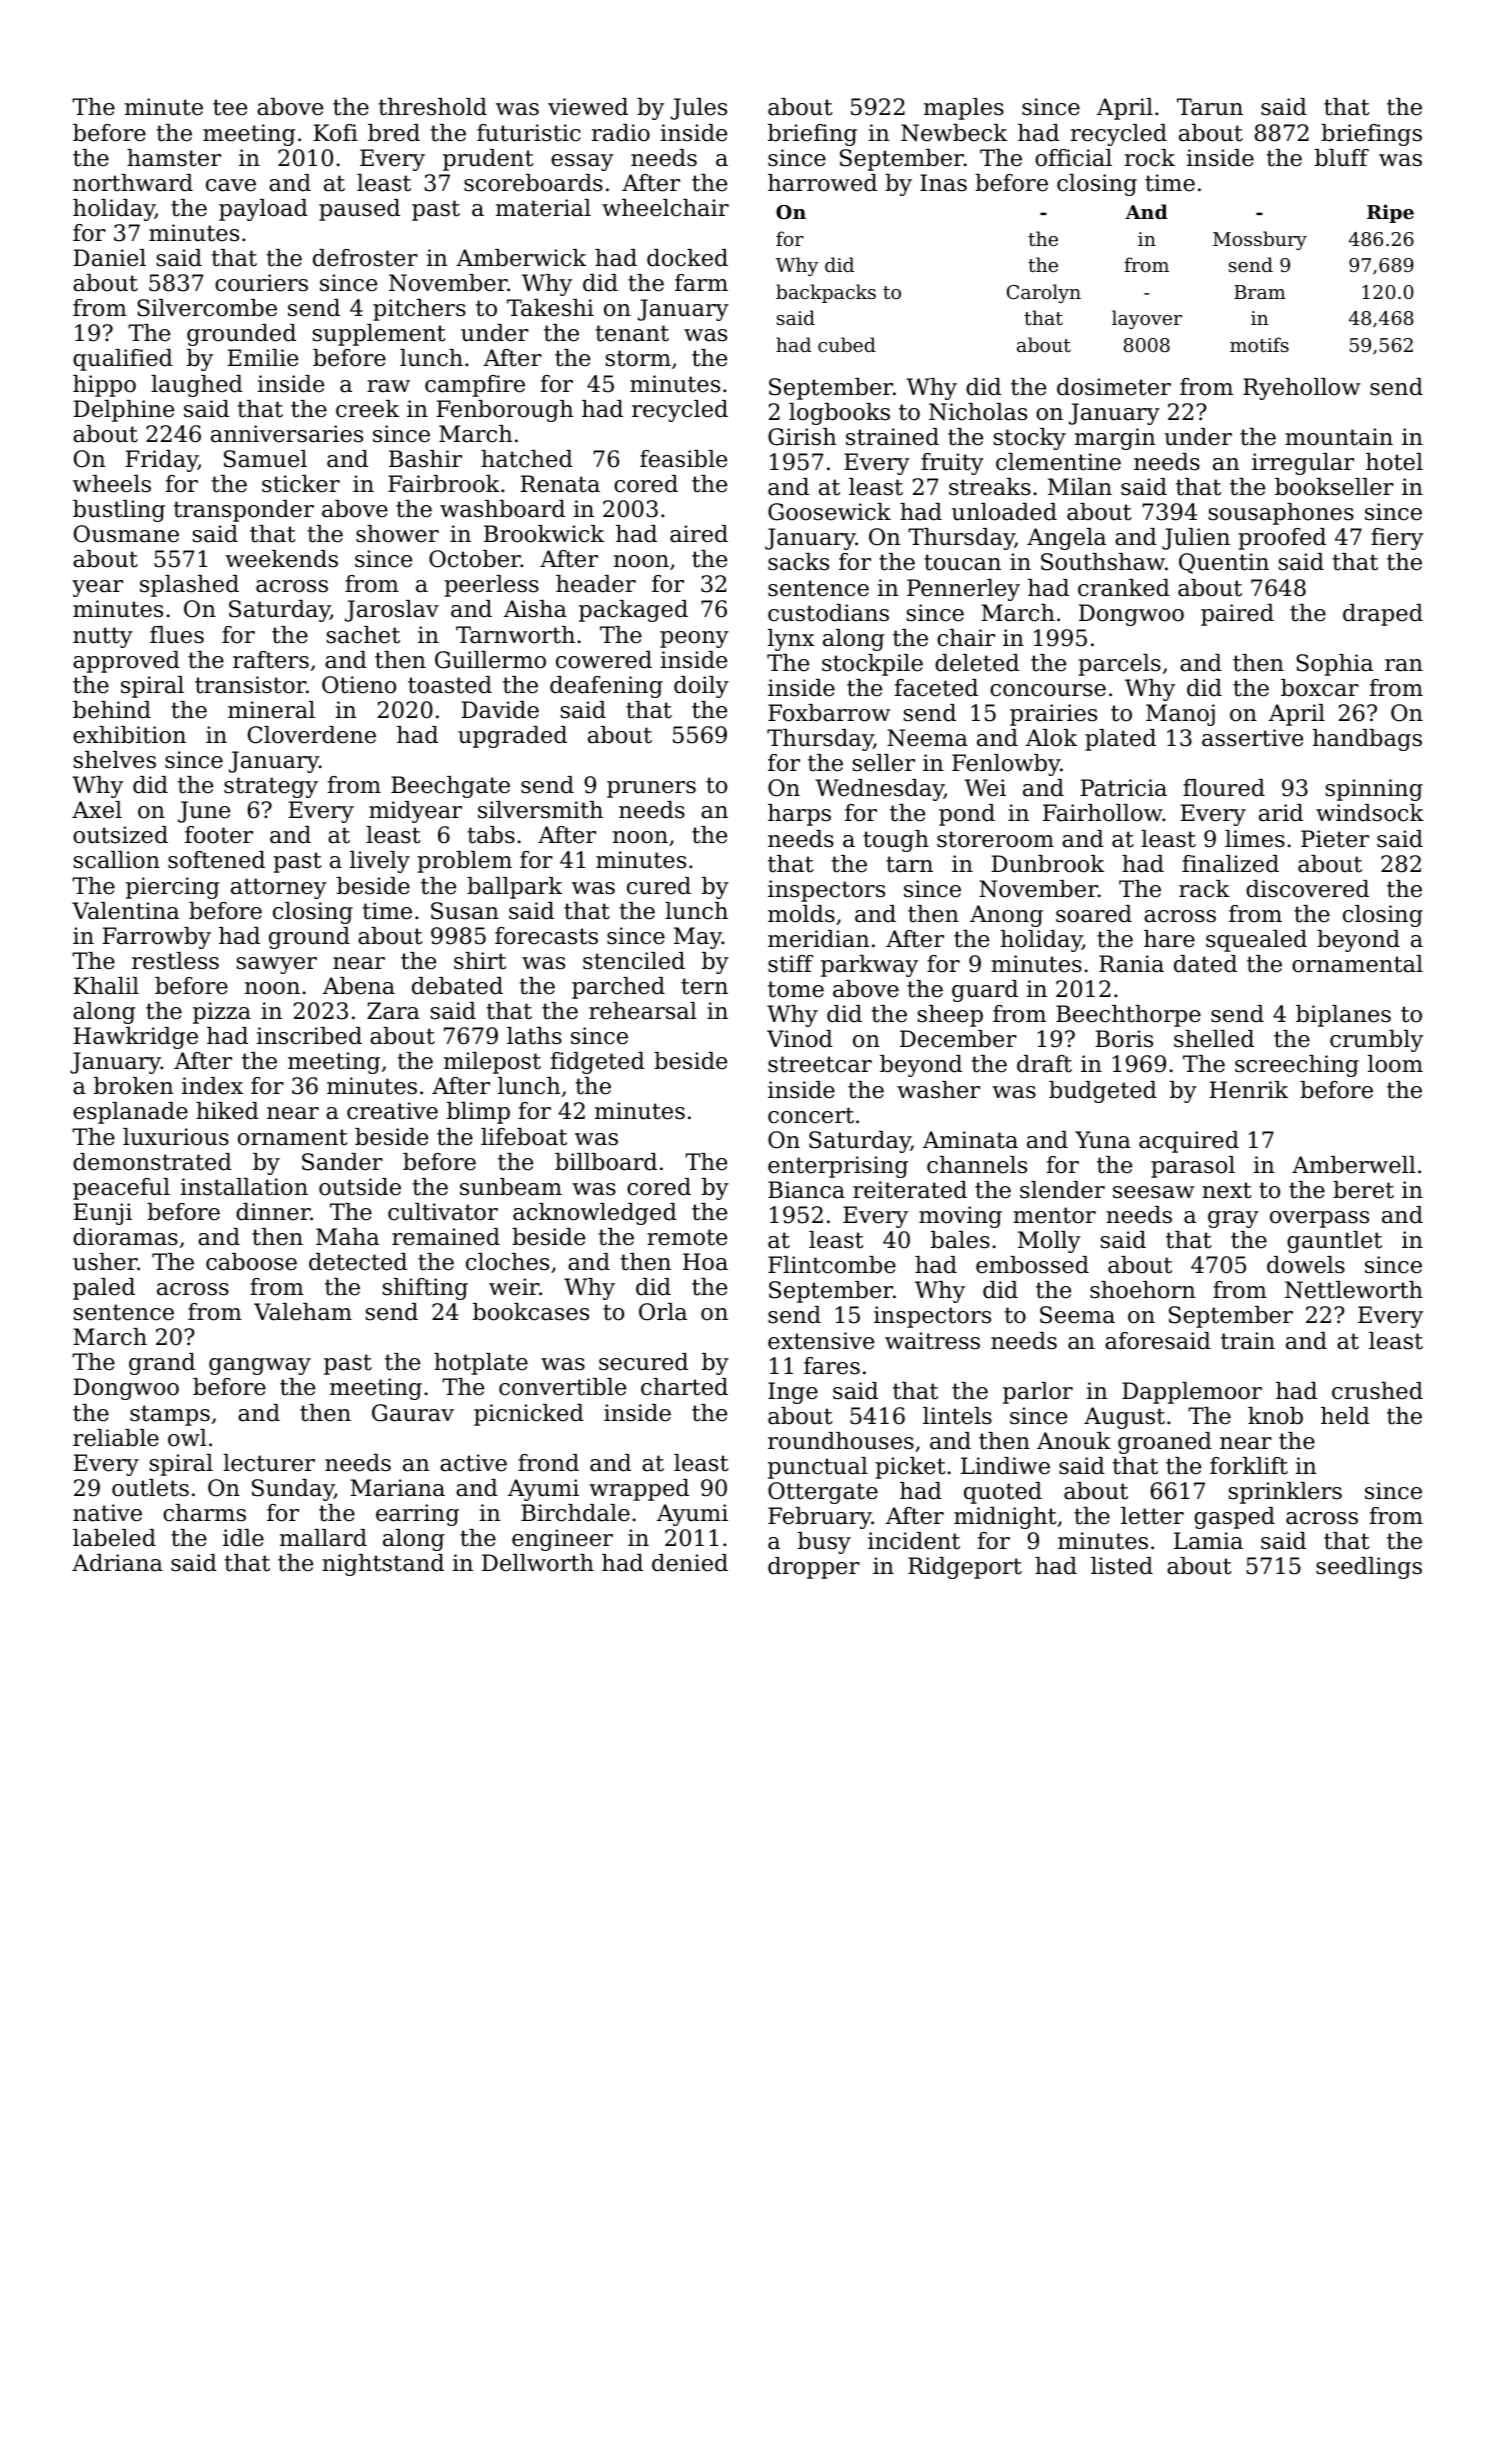  What do you see at coordinates (1180, 715) in the document?
I see `Manoj` at bounding box center [1180, 715].
